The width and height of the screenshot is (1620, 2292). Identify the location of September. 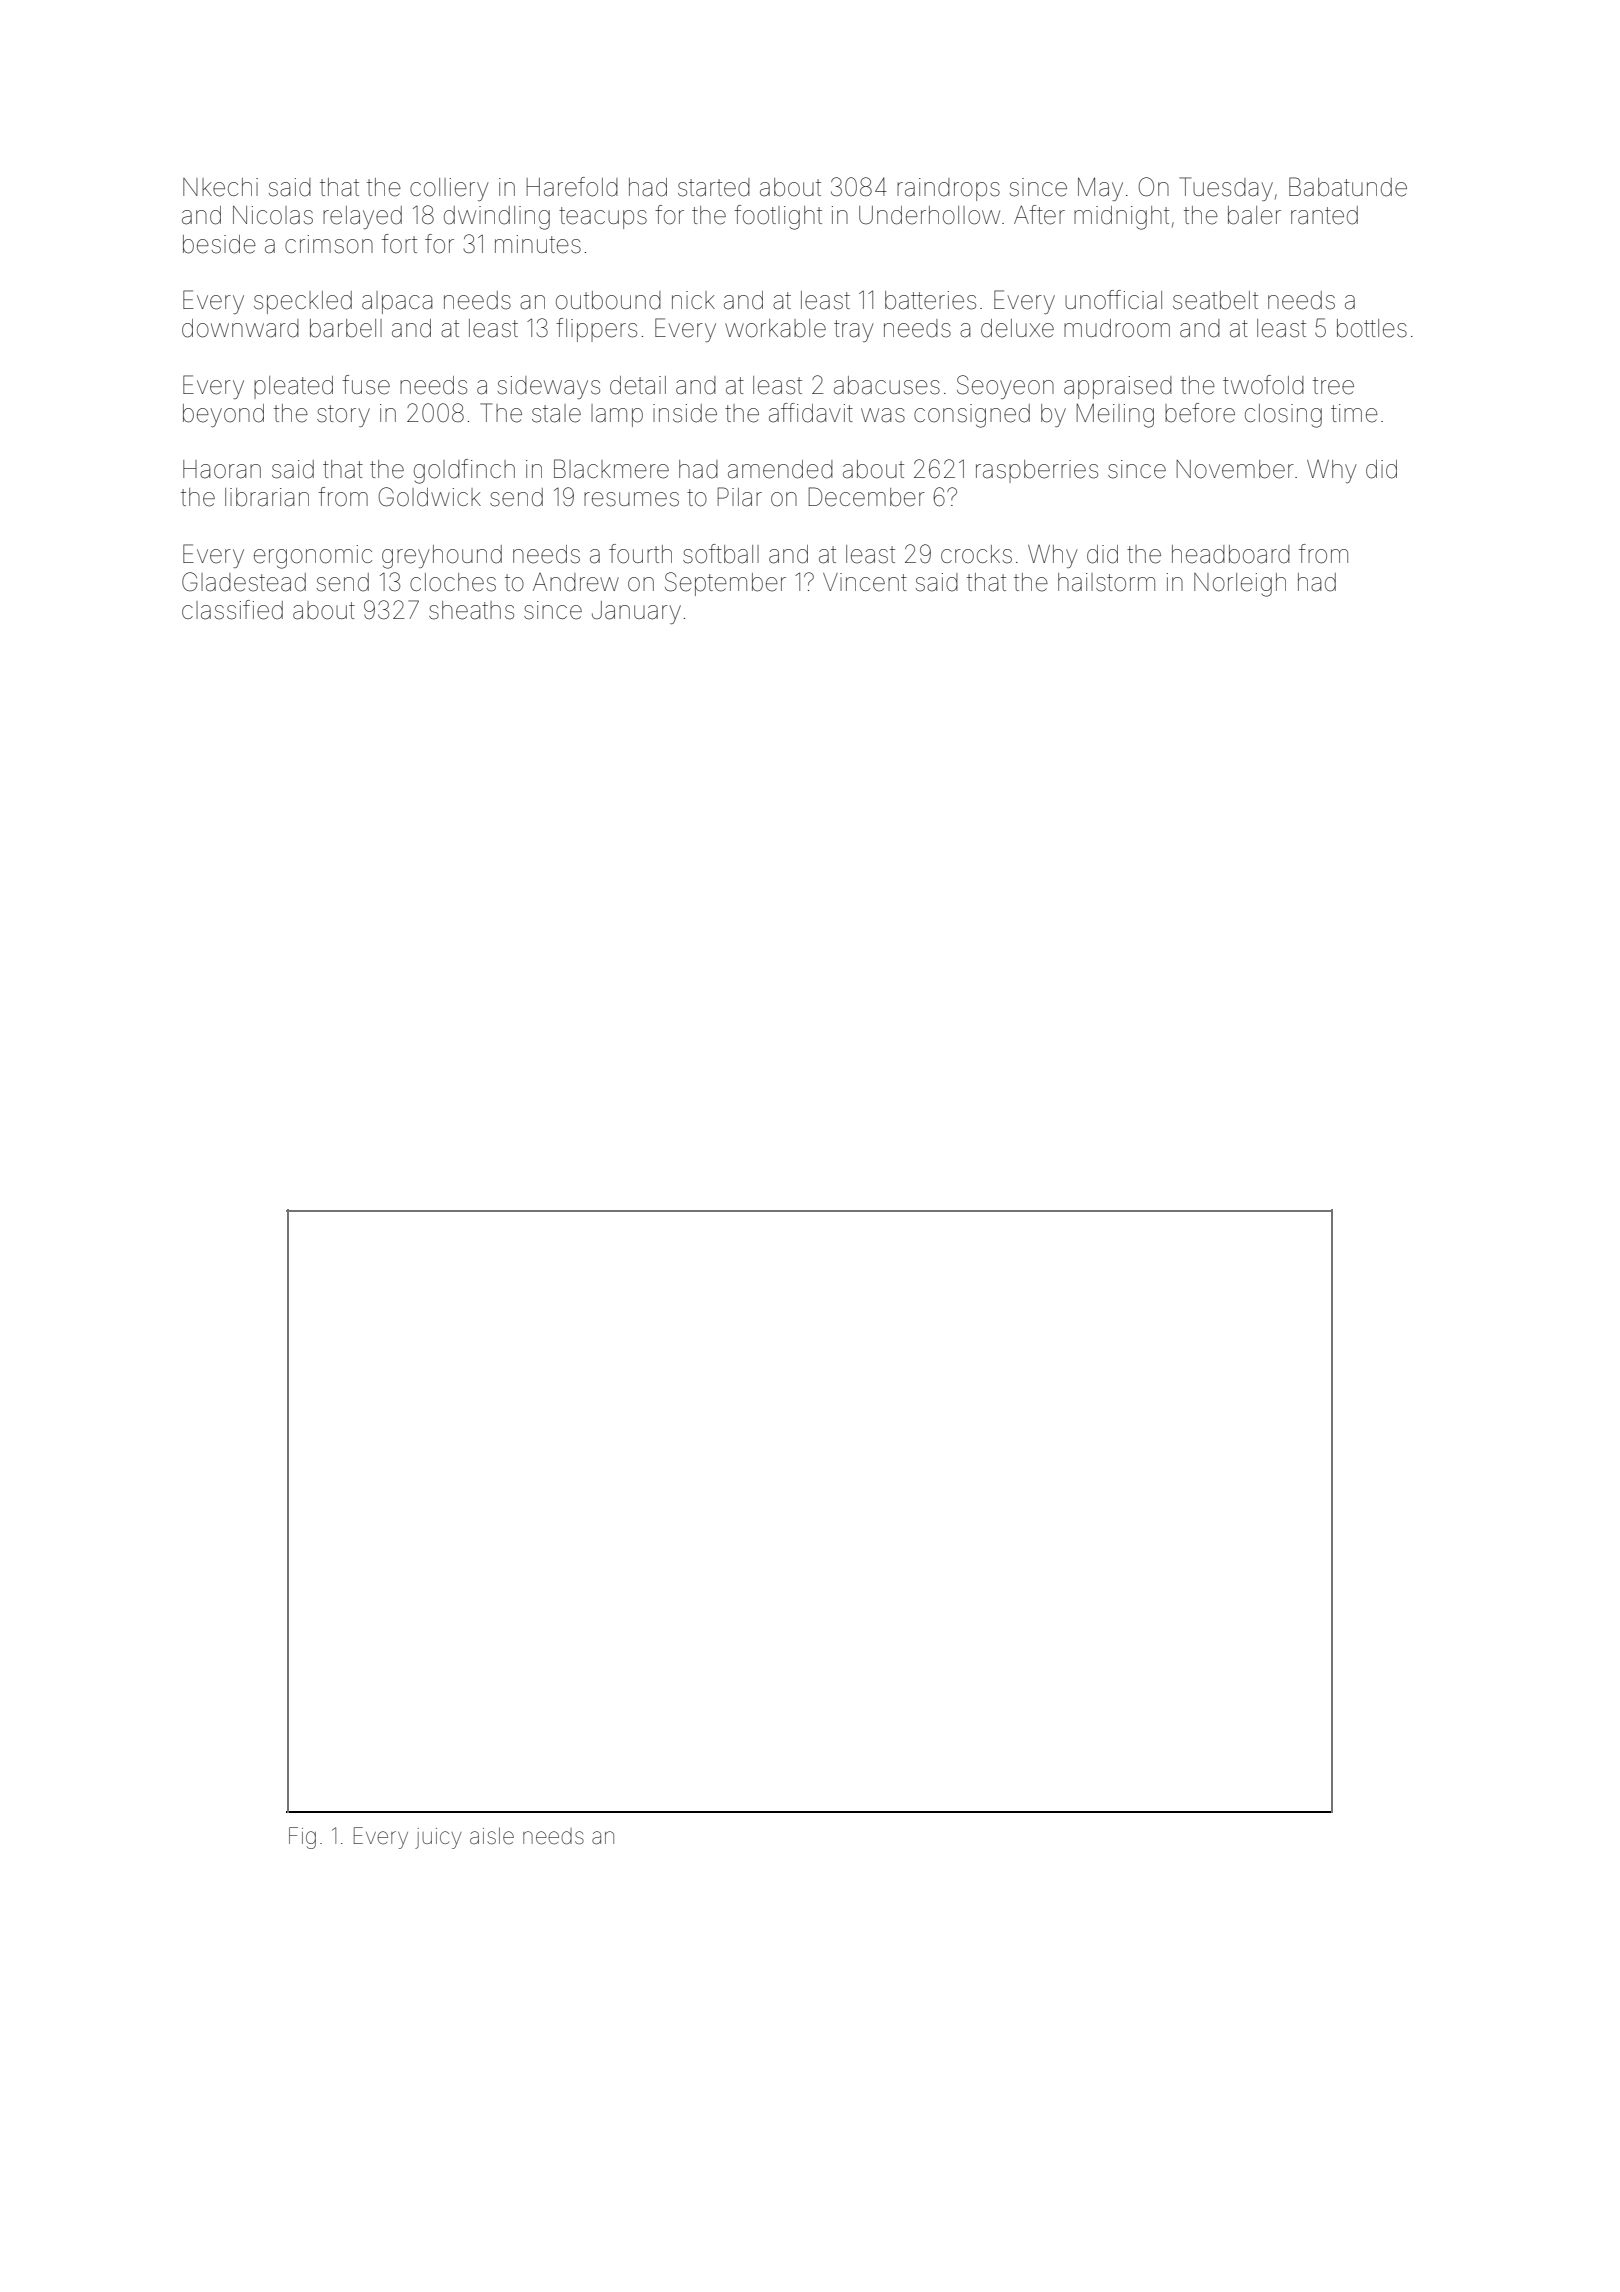
(725, 584).
